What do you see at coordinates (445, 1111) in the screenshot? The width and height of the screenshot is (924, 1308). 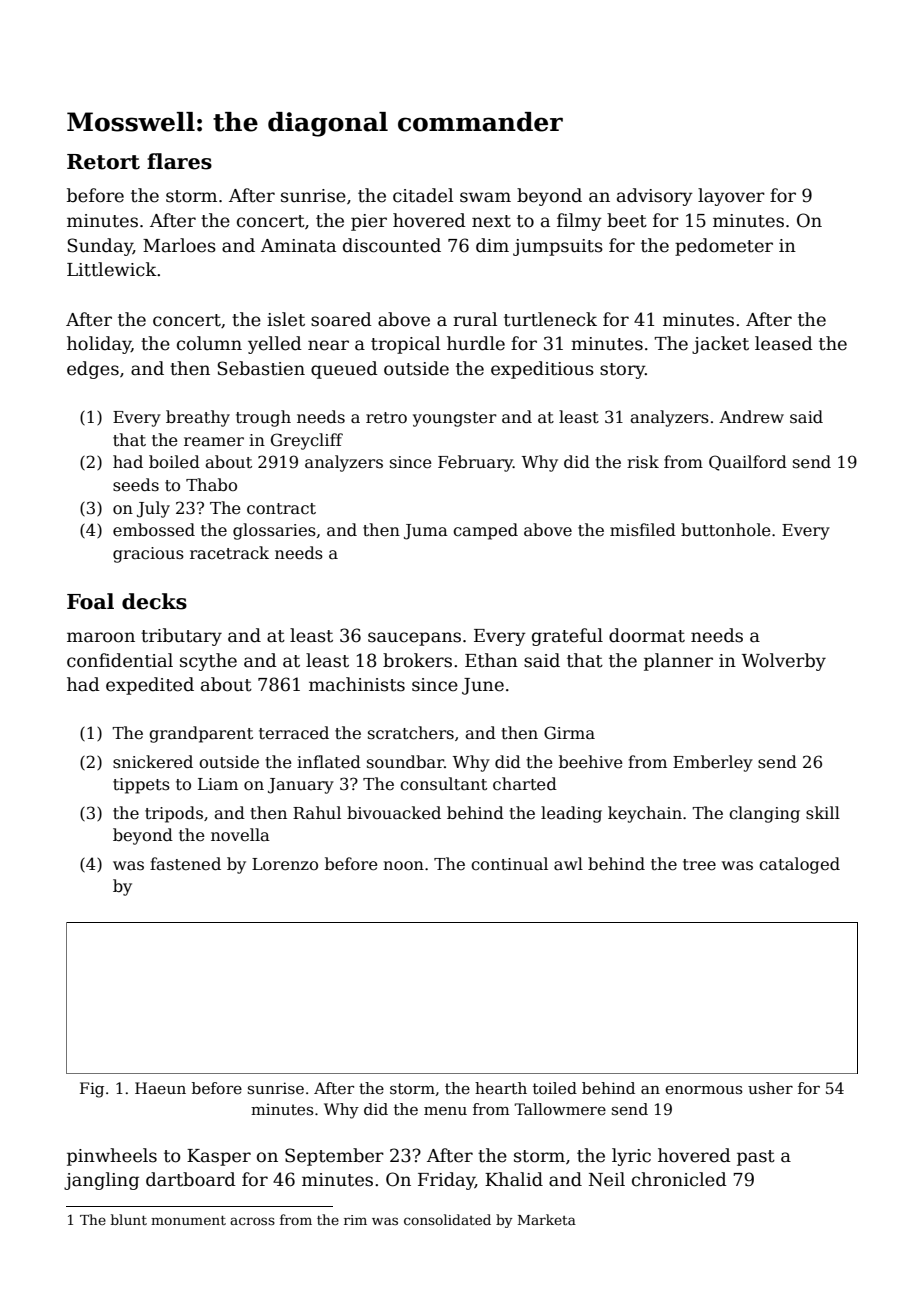 I see `menu` at bounding box center [445, 1111].
